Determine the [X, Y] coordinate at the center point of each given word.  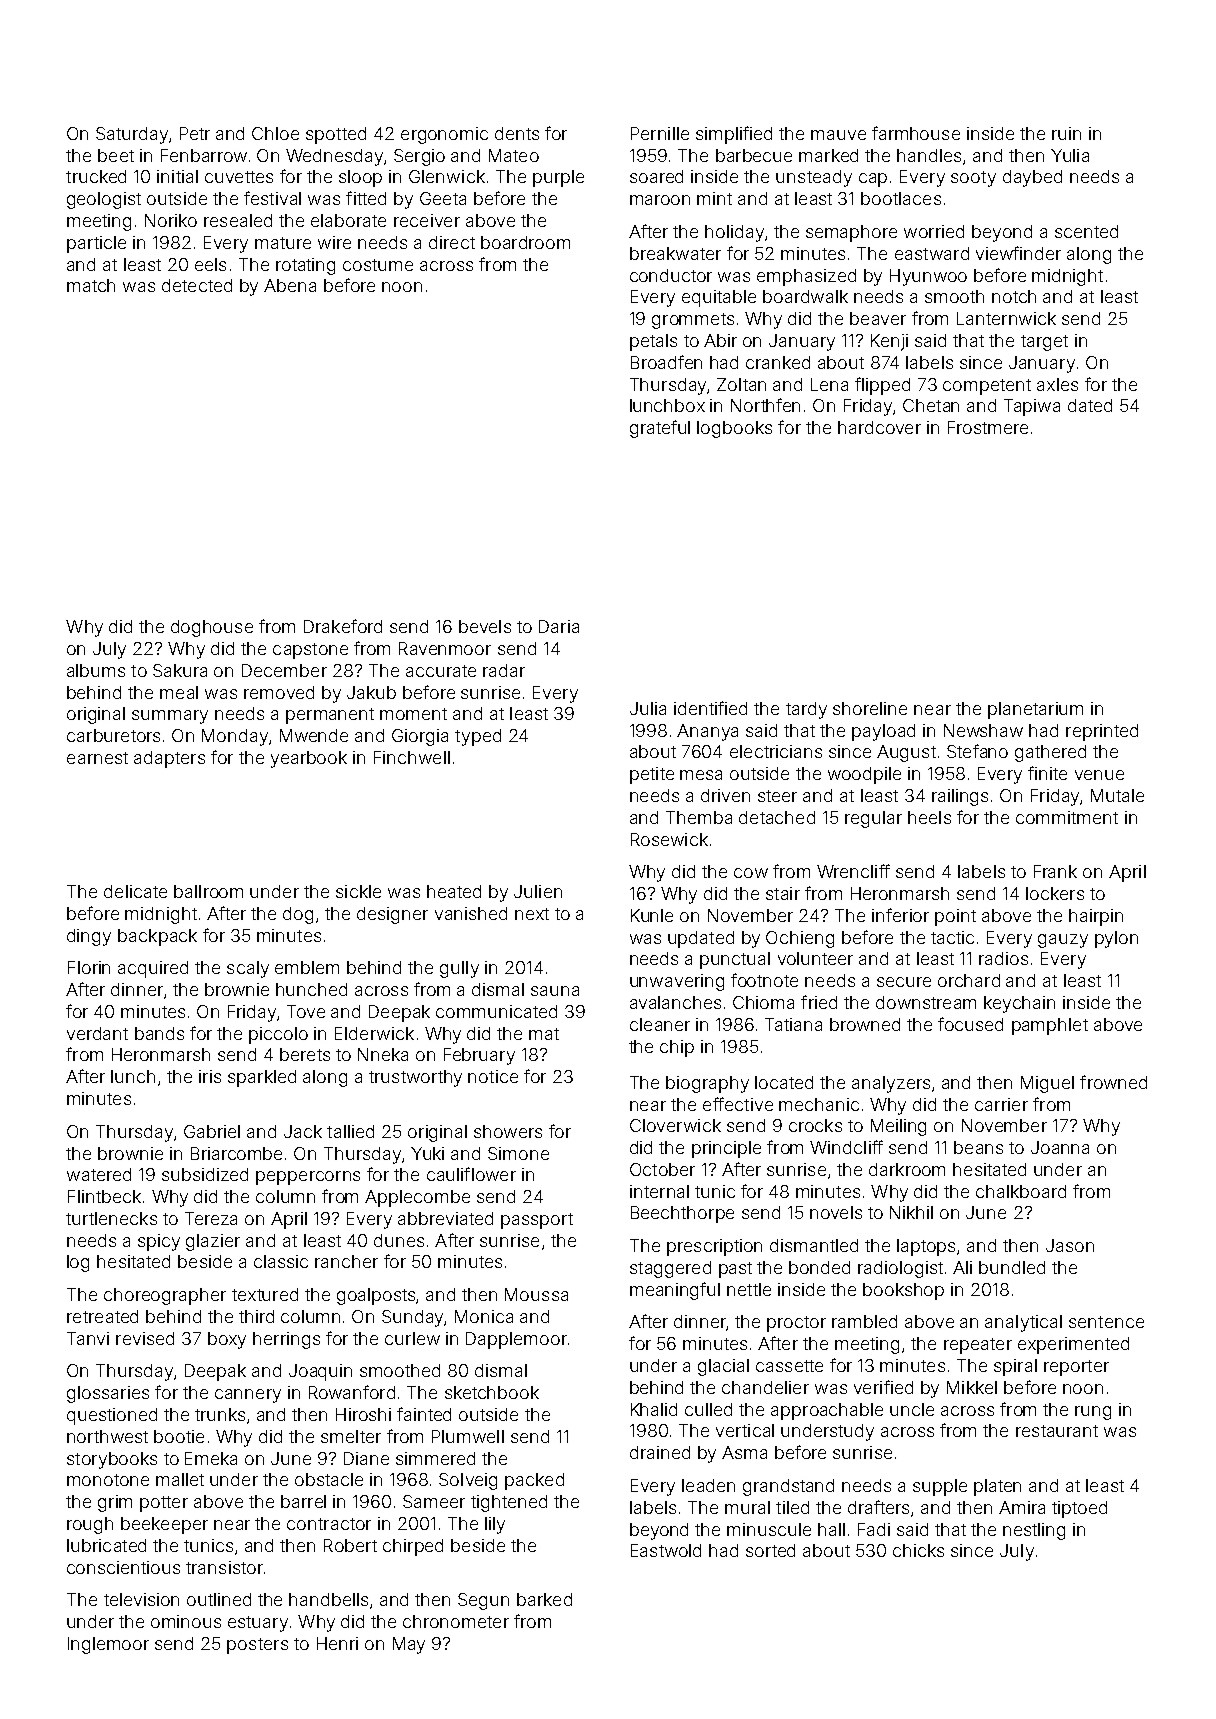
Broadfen [666, 362]
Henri [337, 1643]
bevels [485, 626]
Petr [195, 133]
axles [1057, 384]
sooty [973, 179]
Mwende [314, 735]
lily [495, 1525]
